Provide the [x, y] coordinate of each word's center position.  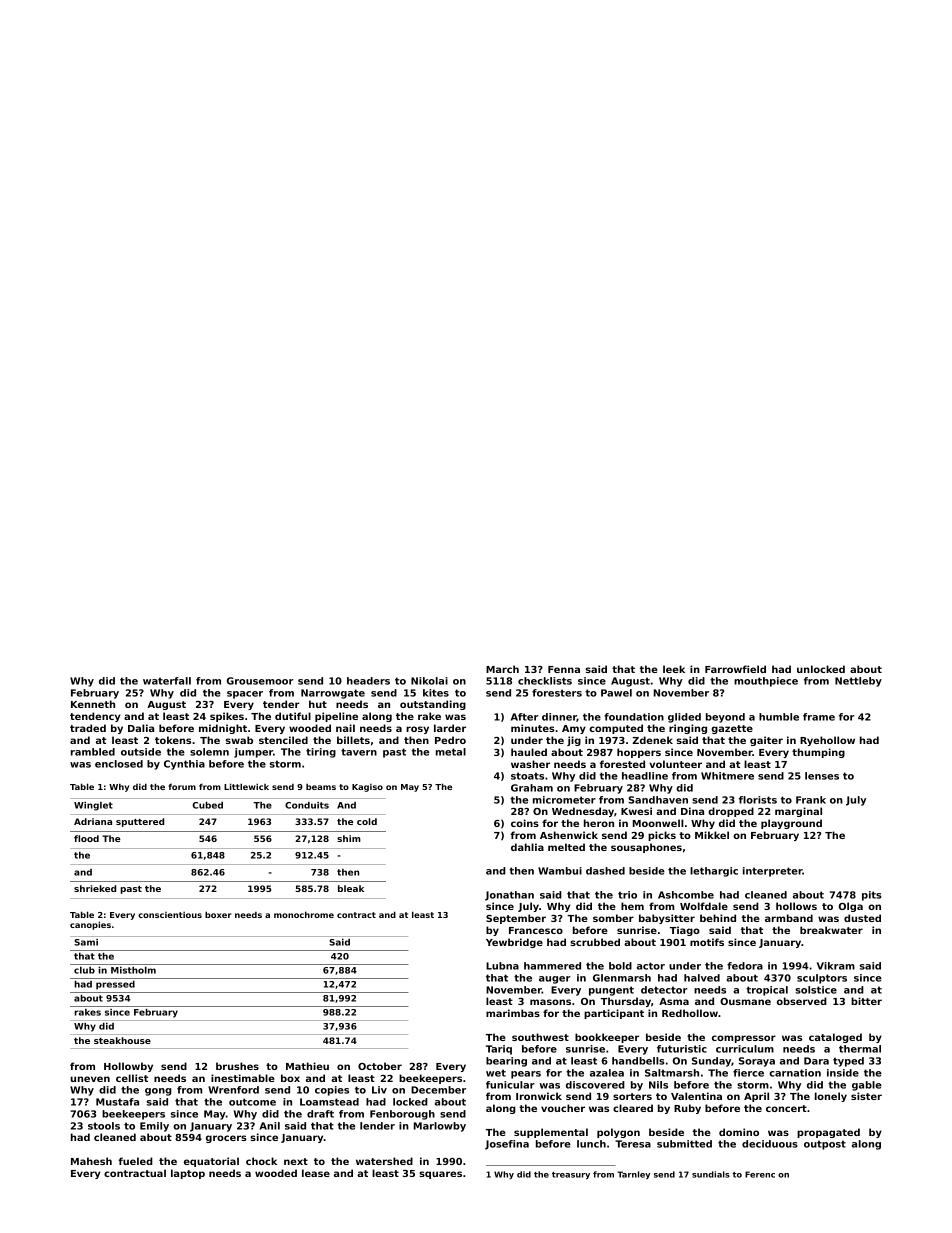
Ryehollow [827, 741]
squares [440, 1175]
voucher [563, 1108]
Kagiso [367, 788]
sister [866, 1096]
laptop [188, 1174]
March [502, 669]
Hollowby [128, 1067]
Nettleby [858, 682]
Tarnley [633, 1175]
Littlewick [246, 786]
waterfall [167, 681]
